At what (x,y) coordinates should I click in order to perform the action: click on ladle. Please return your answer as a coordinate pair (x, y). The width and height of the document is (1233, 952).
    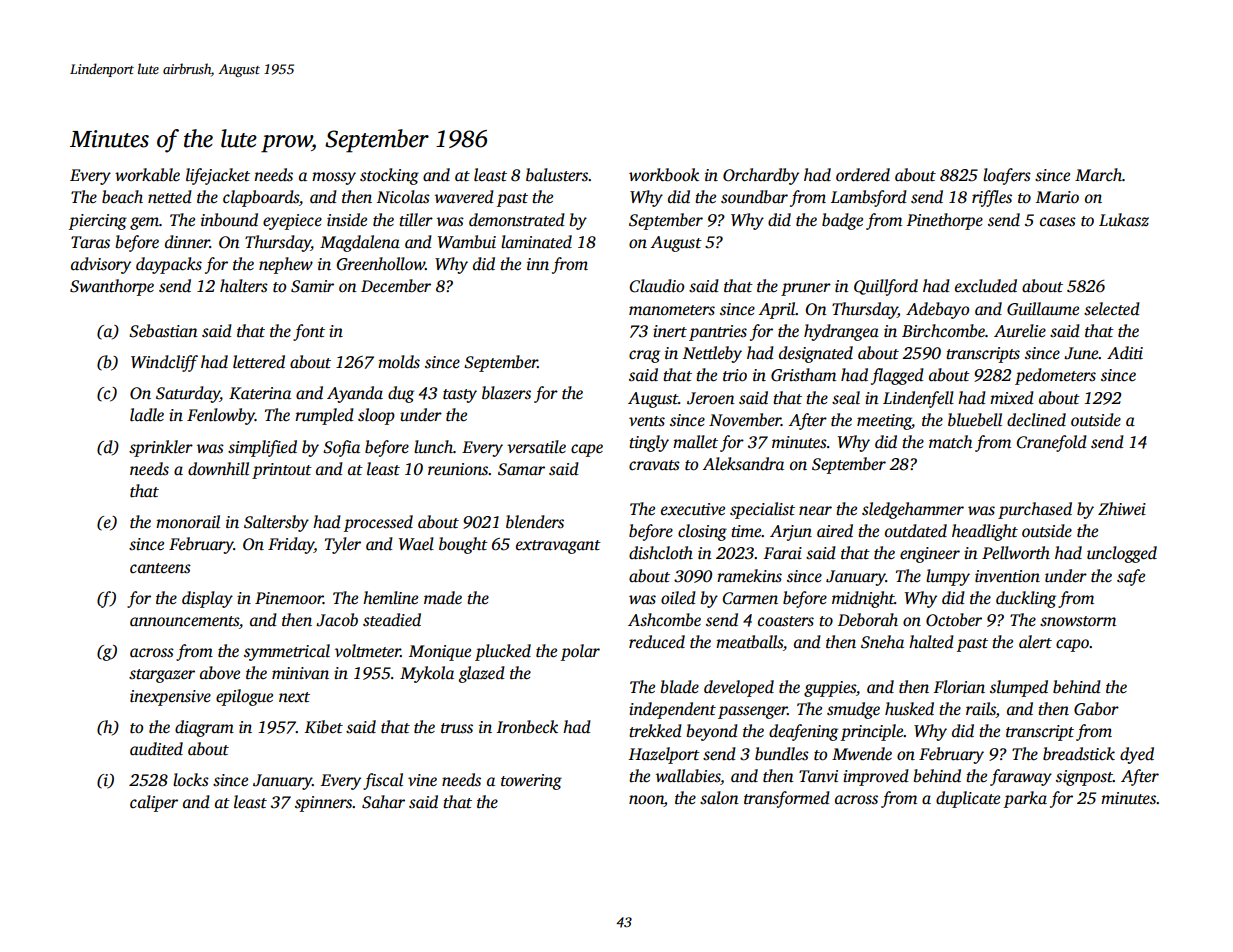
    Looking at the image, I should click on (147, 415).
